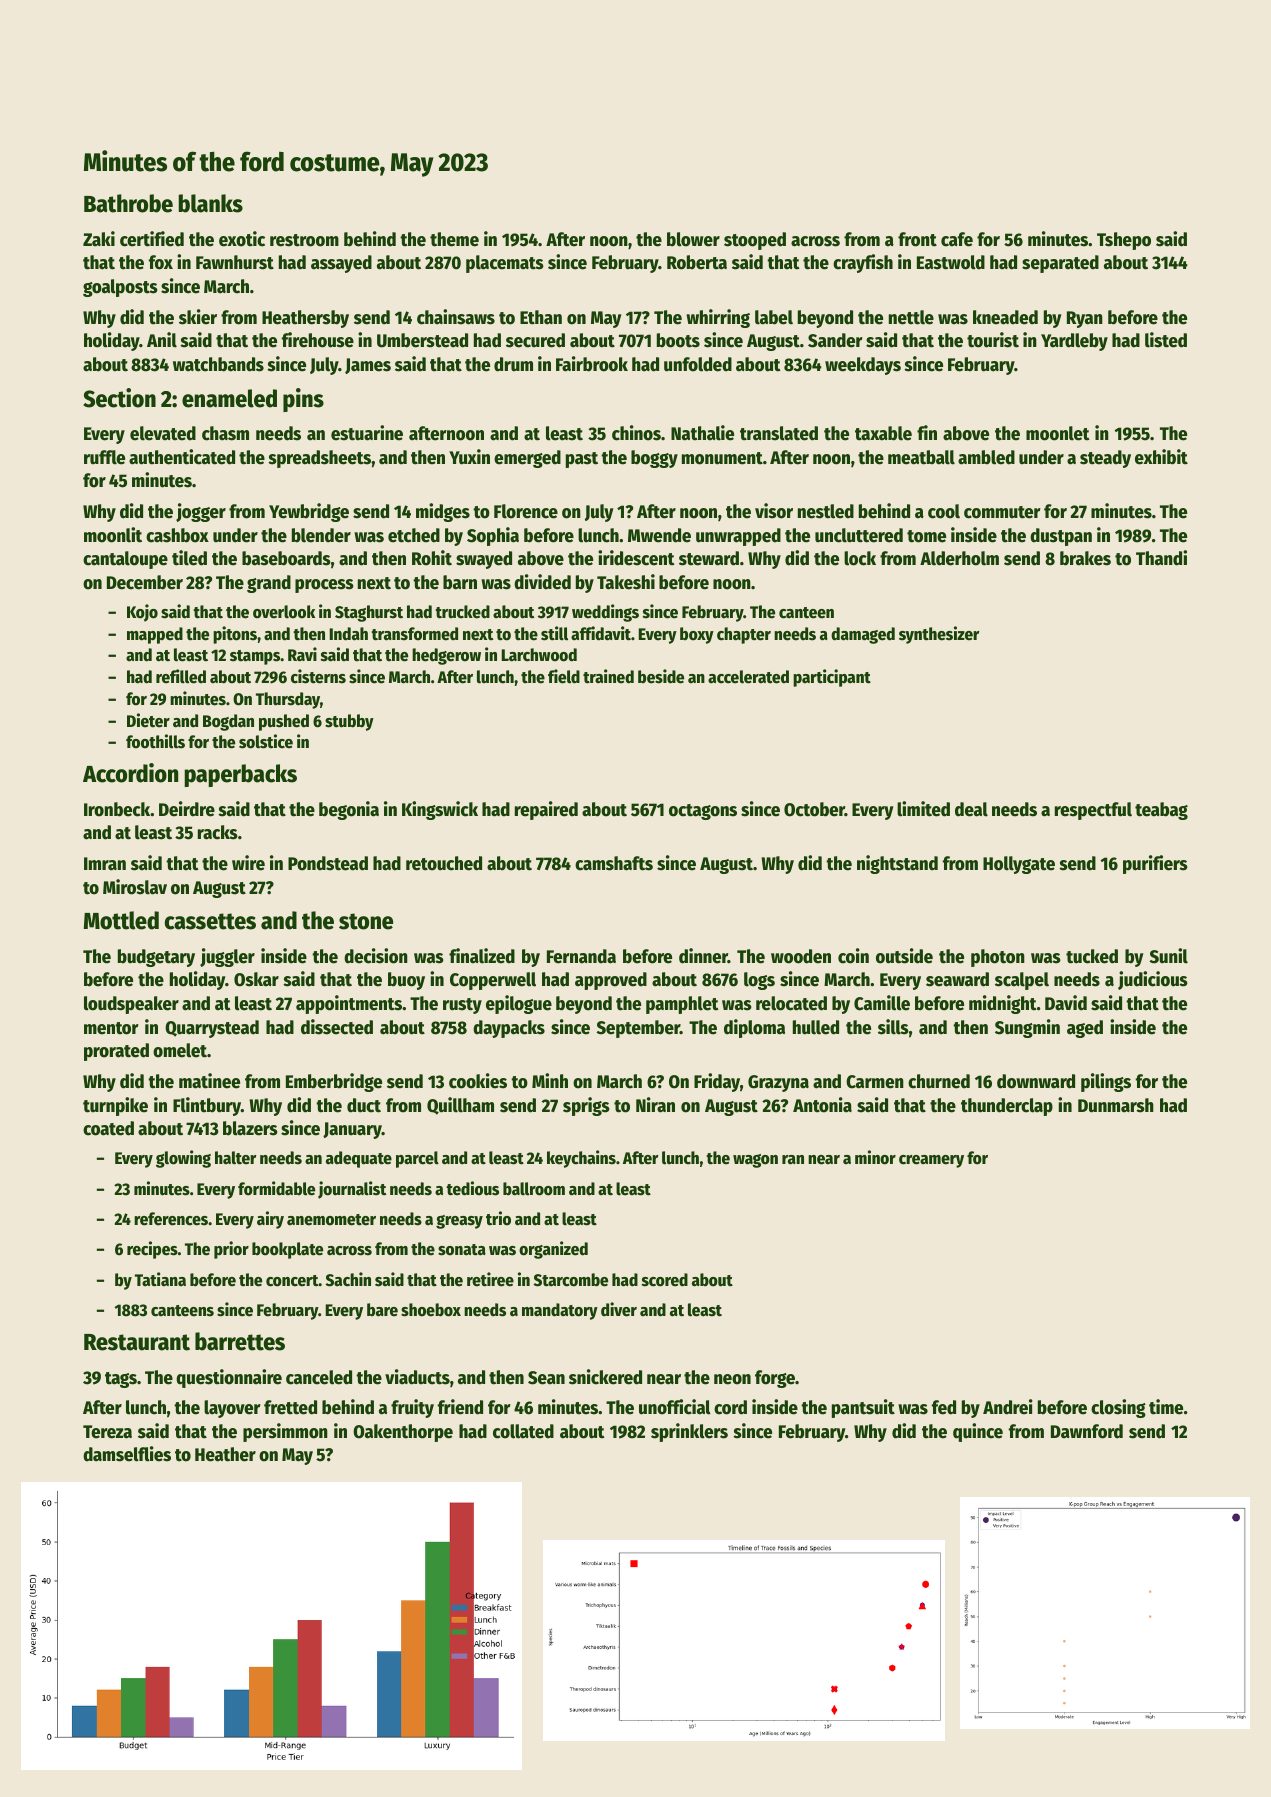 The width and height of the screenshot is (1271, 1797). Describe the element at coordinates (1124, 241) in the screenshot. I see `Tshepo` at that location.
